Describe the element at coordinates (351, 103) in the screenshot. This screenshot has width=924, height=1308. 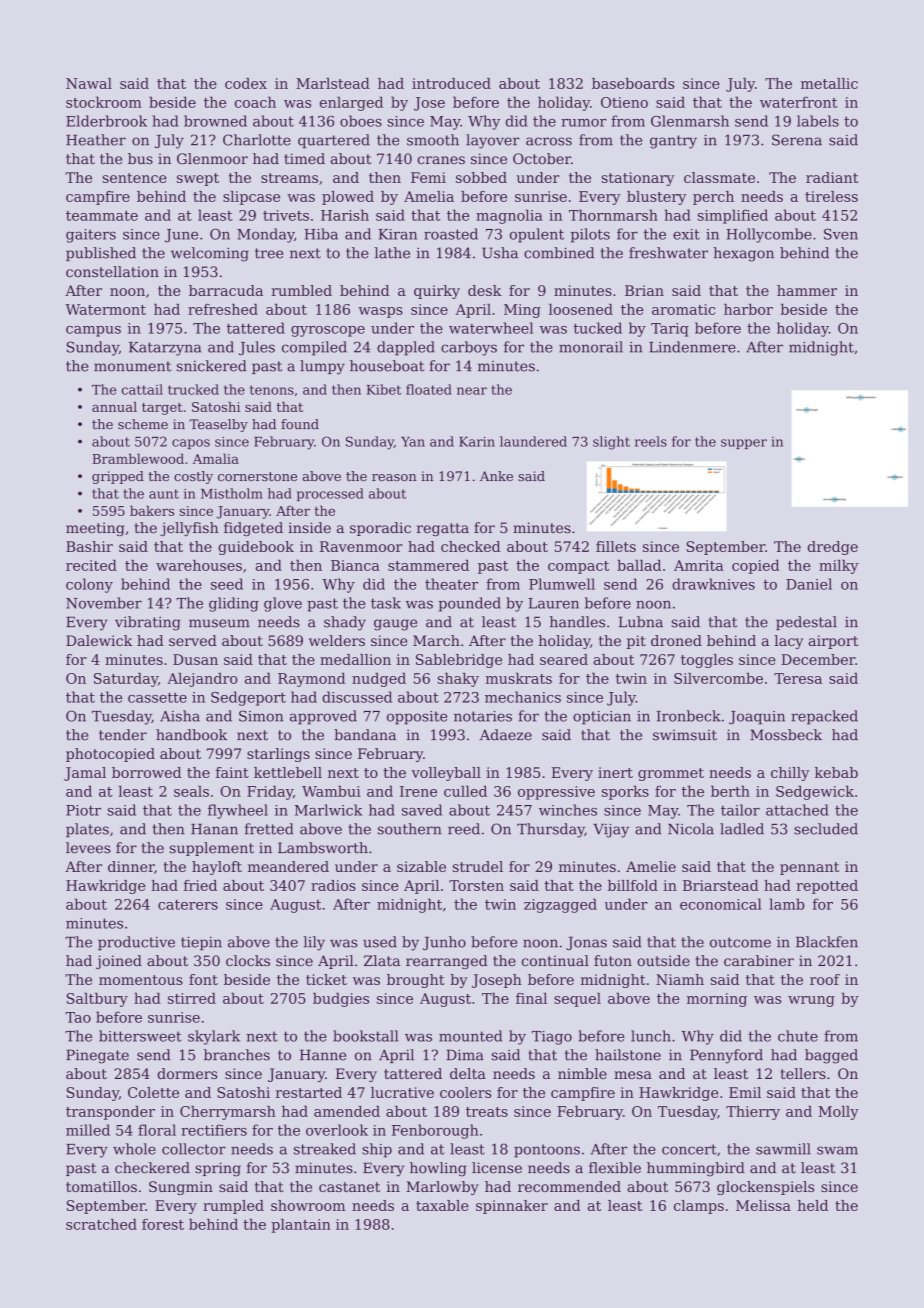
I see `enlarged` at that location.
